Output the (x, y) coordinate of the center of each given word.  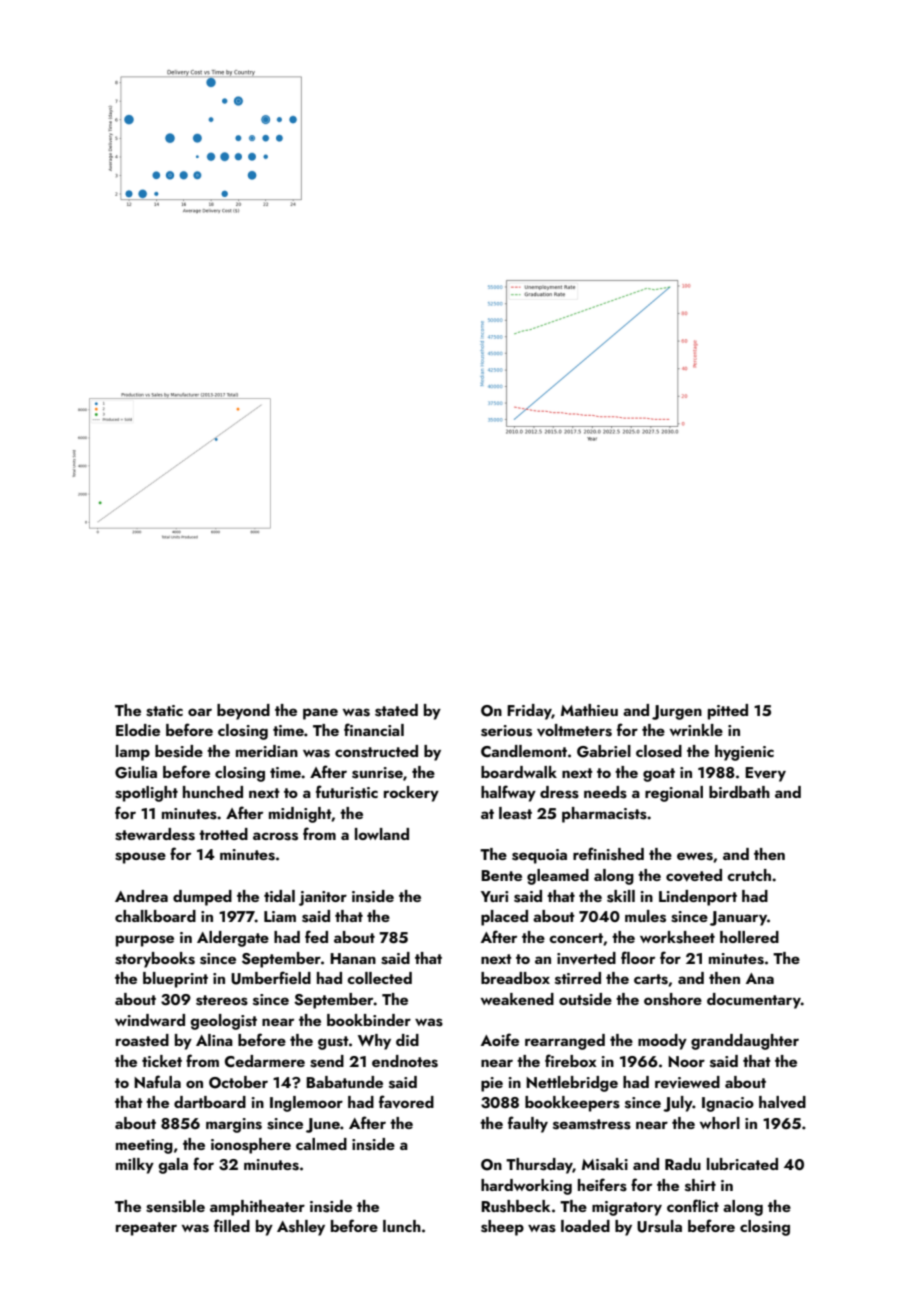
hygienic (744, 753)
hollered (749, 937)
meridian (267, 751)
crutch (749, 875)
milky (135, 1166)
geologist (223, 1022)
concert (576, 938)
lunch (402, 1226)
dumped (202, 898)
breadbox (515, 978)
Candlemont (524, 751)
